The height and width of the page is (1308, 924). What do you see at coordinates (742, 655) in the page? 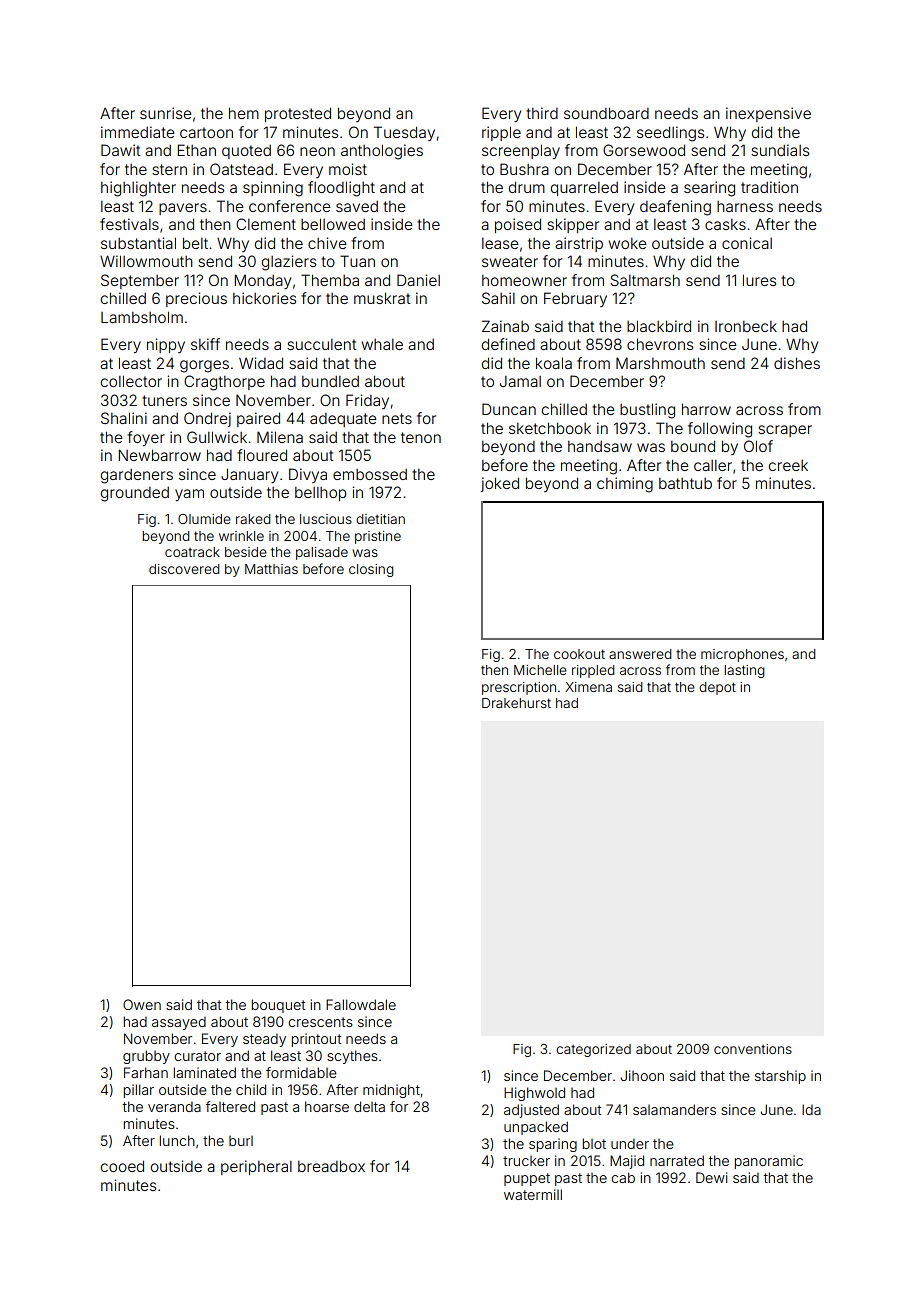
I see `microphones` at bounding box center [742, 655].
